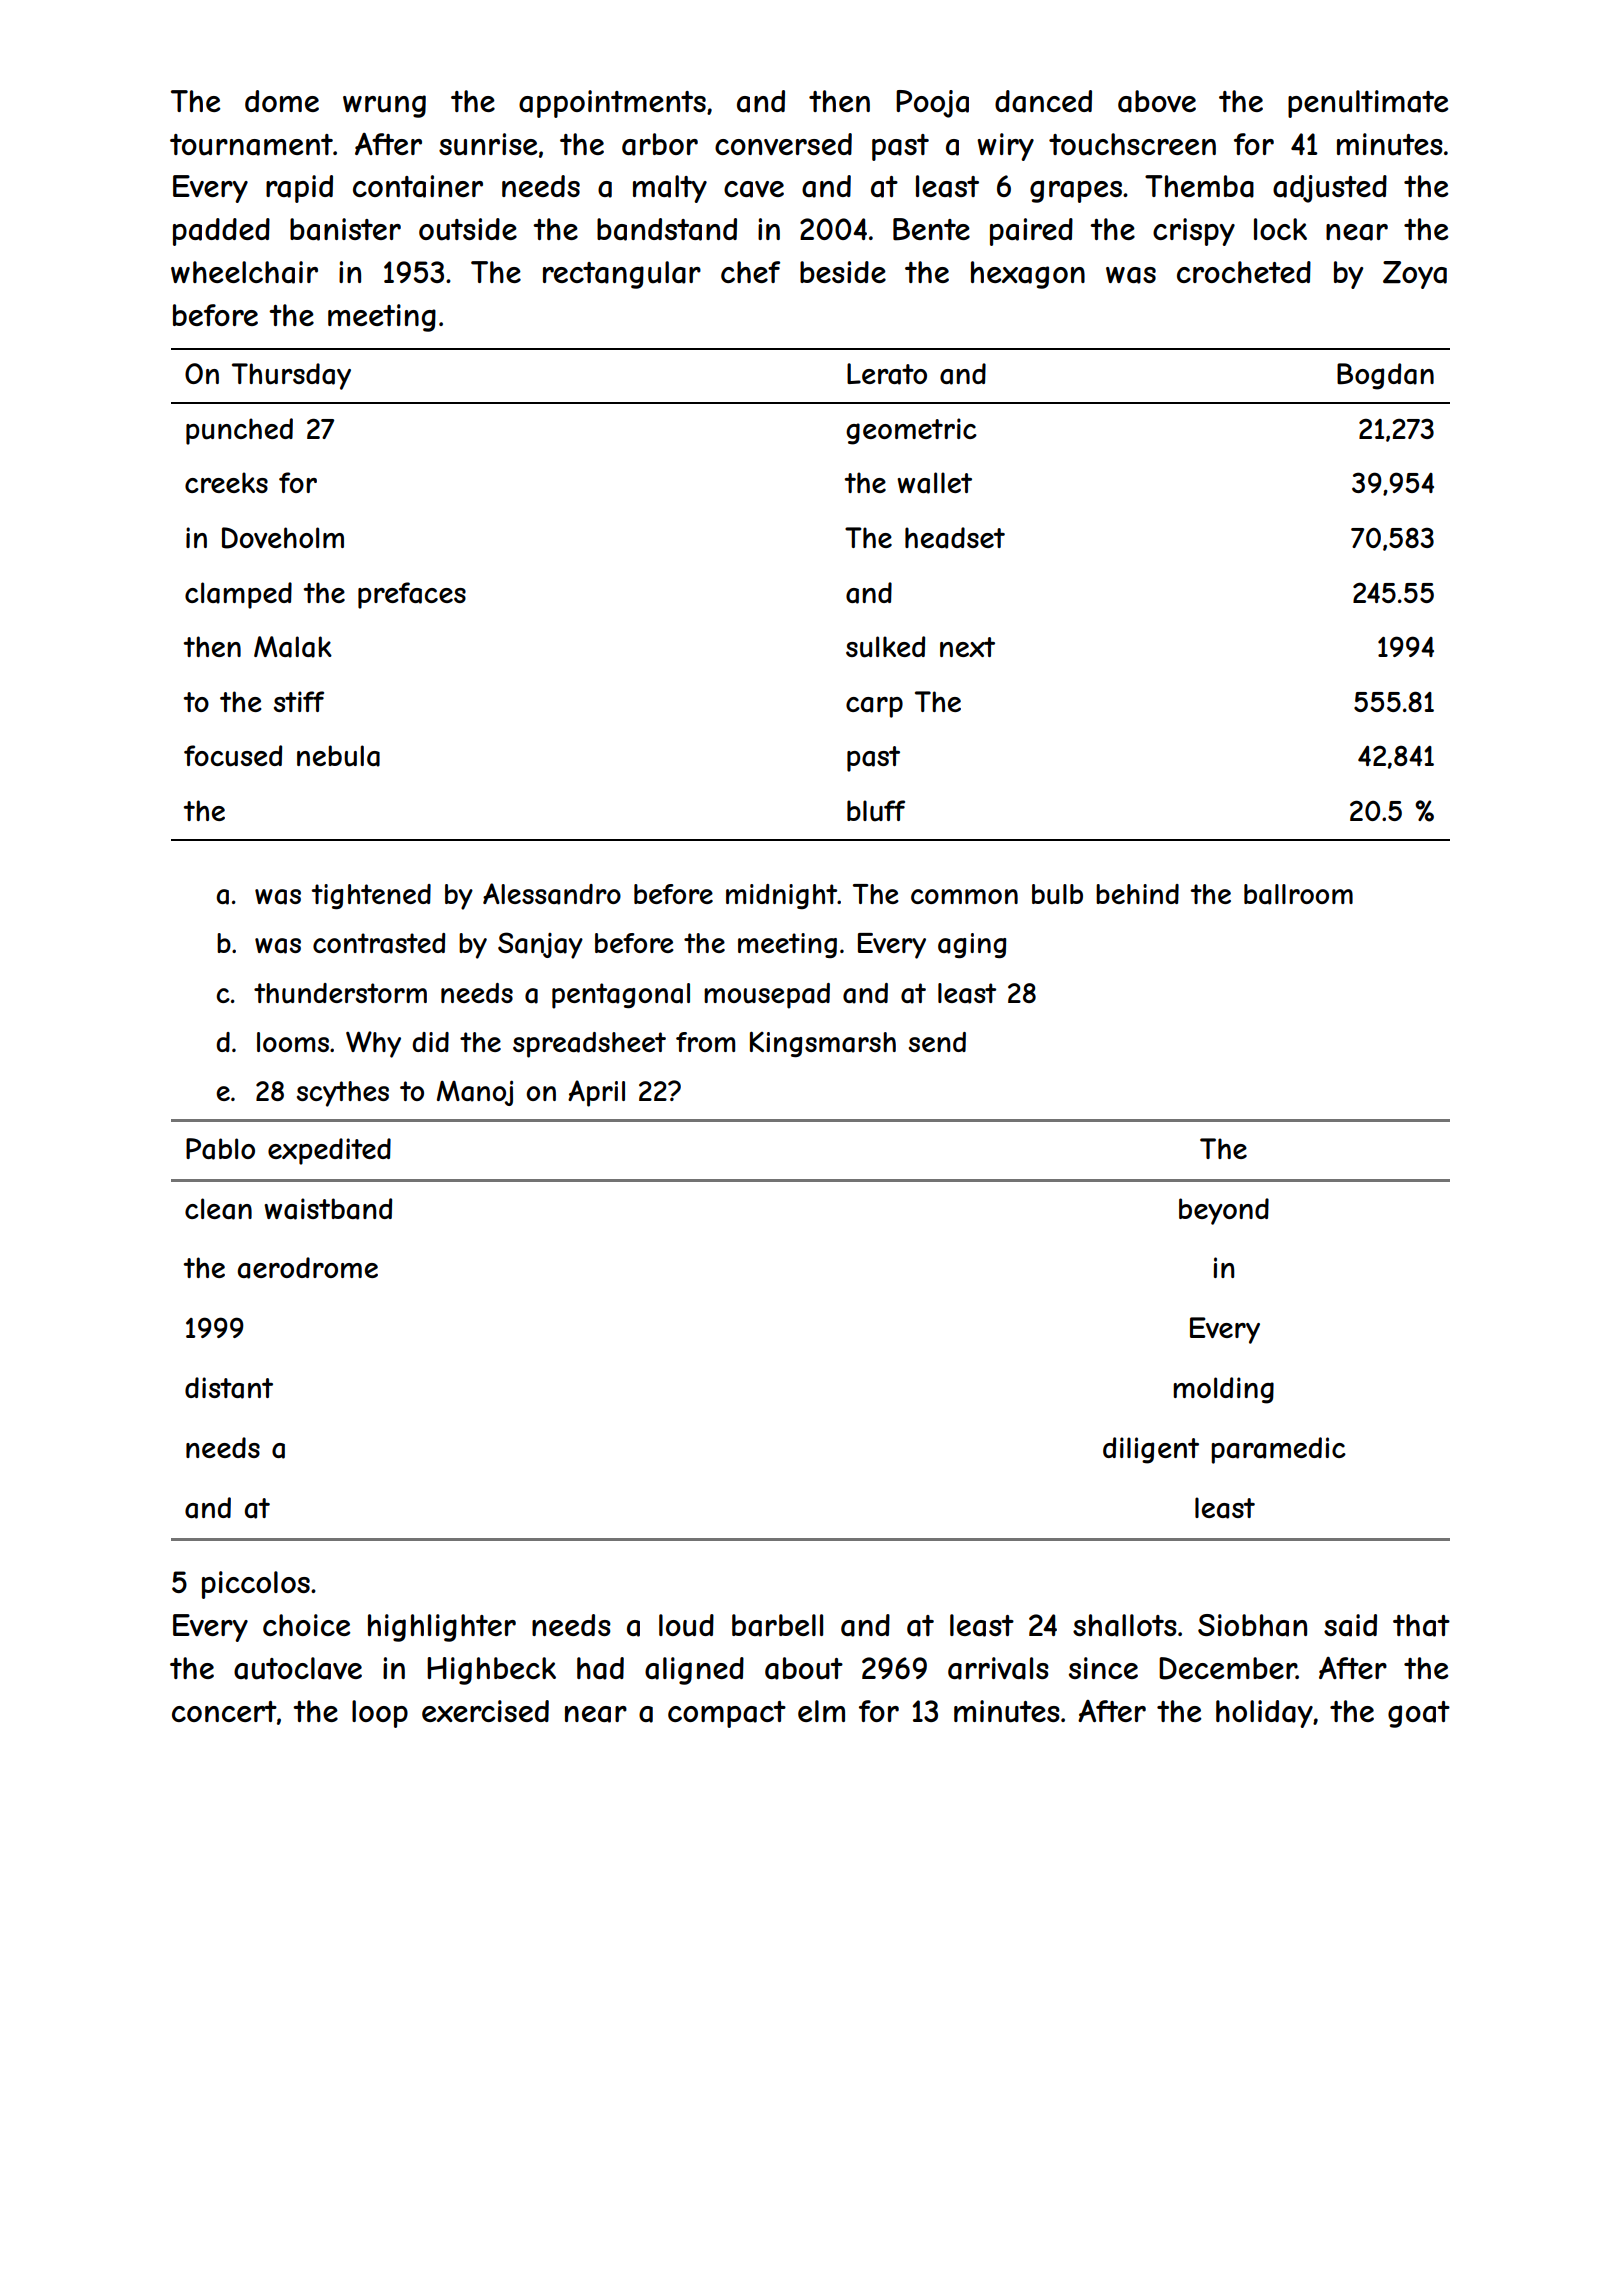 Image resolution: width=1620 pixels, height=2292 pixels. I want to click on tournament, so click(251, 145).
